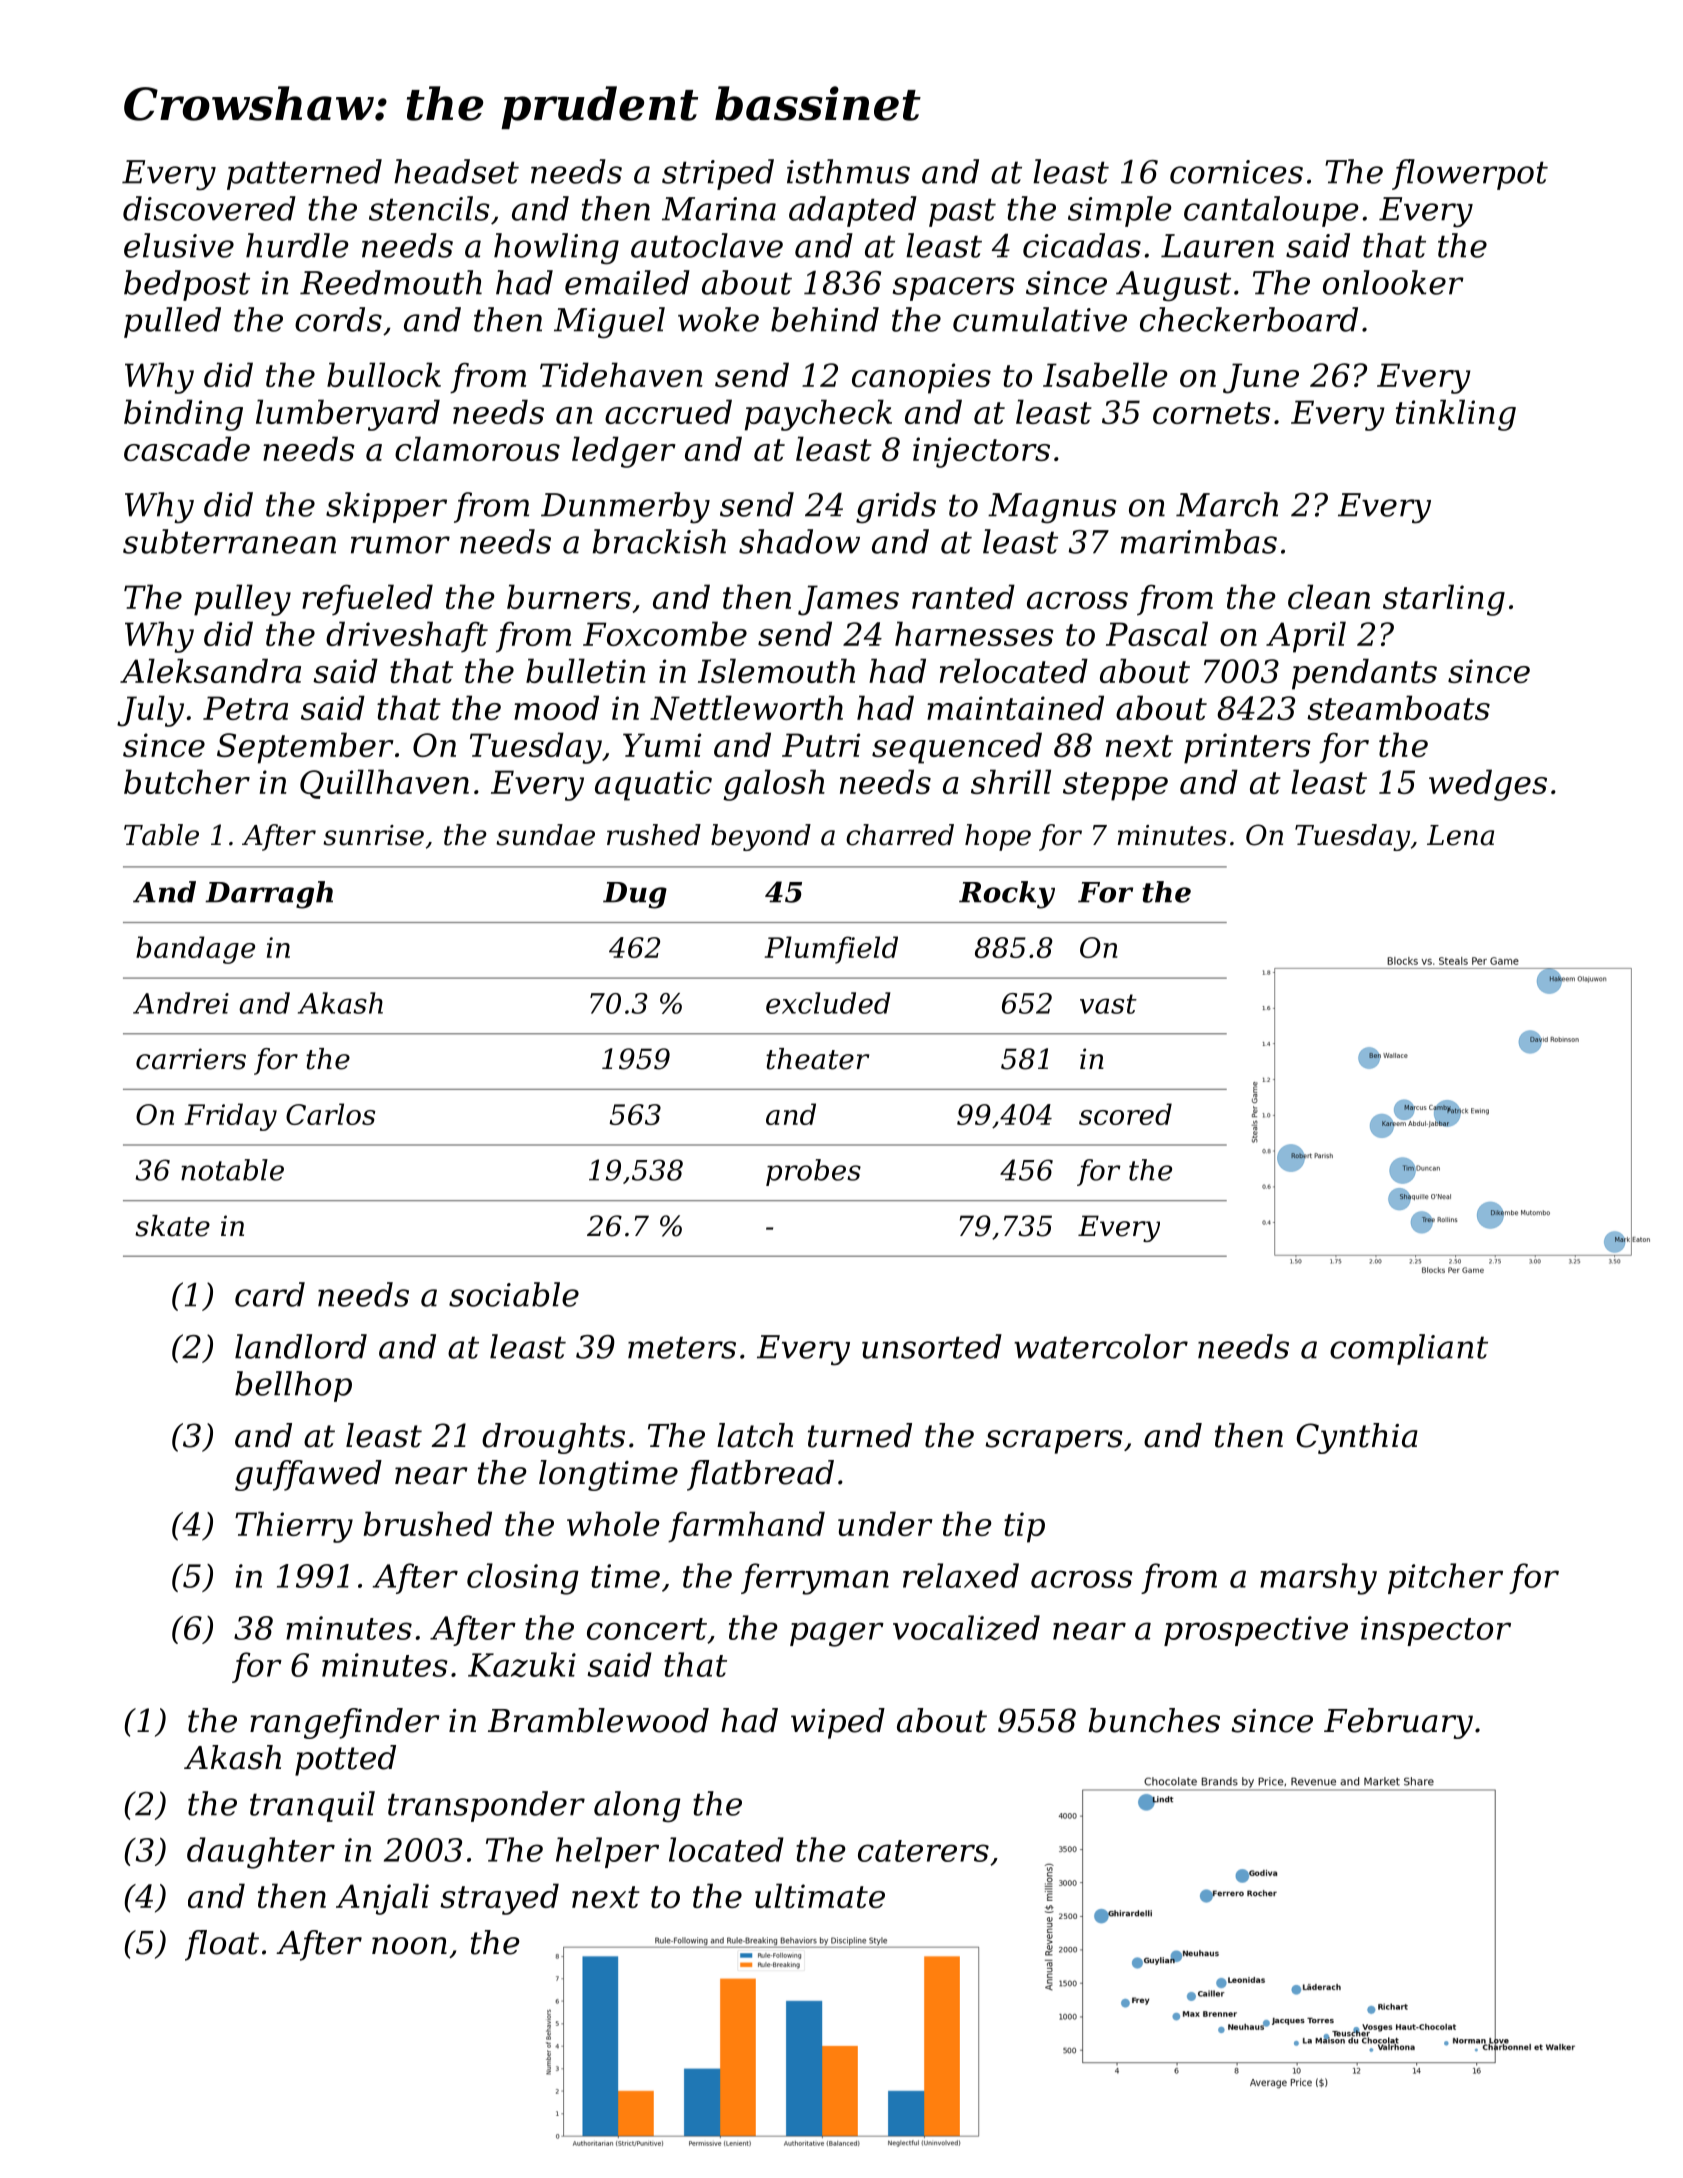  Describe the element at coordinates (718, 174) in the screenshot. I see `striped` at that location.
